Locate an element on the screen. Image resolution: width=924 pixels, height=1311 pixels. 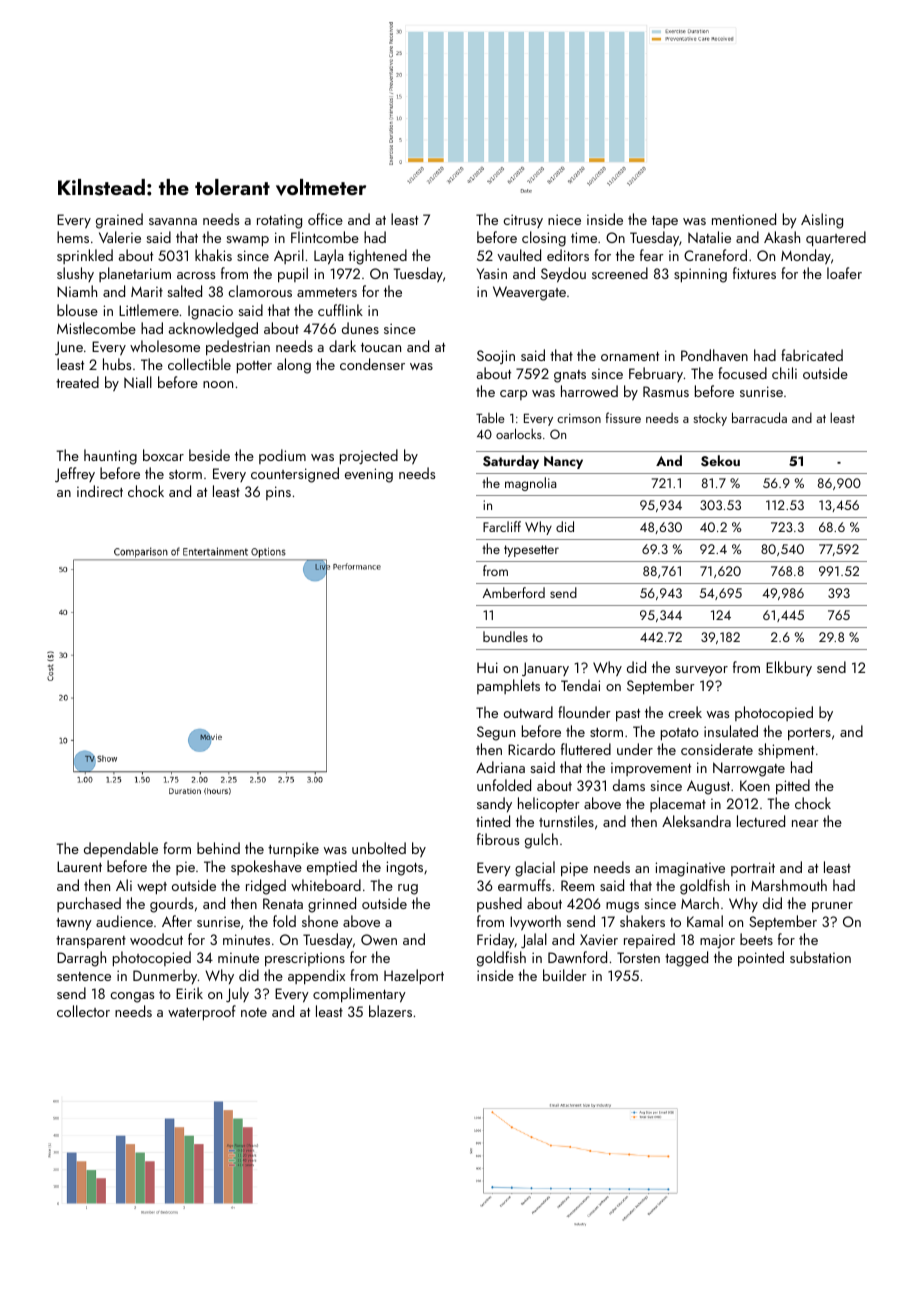
Torsten is located at coordinates (638, 957).
